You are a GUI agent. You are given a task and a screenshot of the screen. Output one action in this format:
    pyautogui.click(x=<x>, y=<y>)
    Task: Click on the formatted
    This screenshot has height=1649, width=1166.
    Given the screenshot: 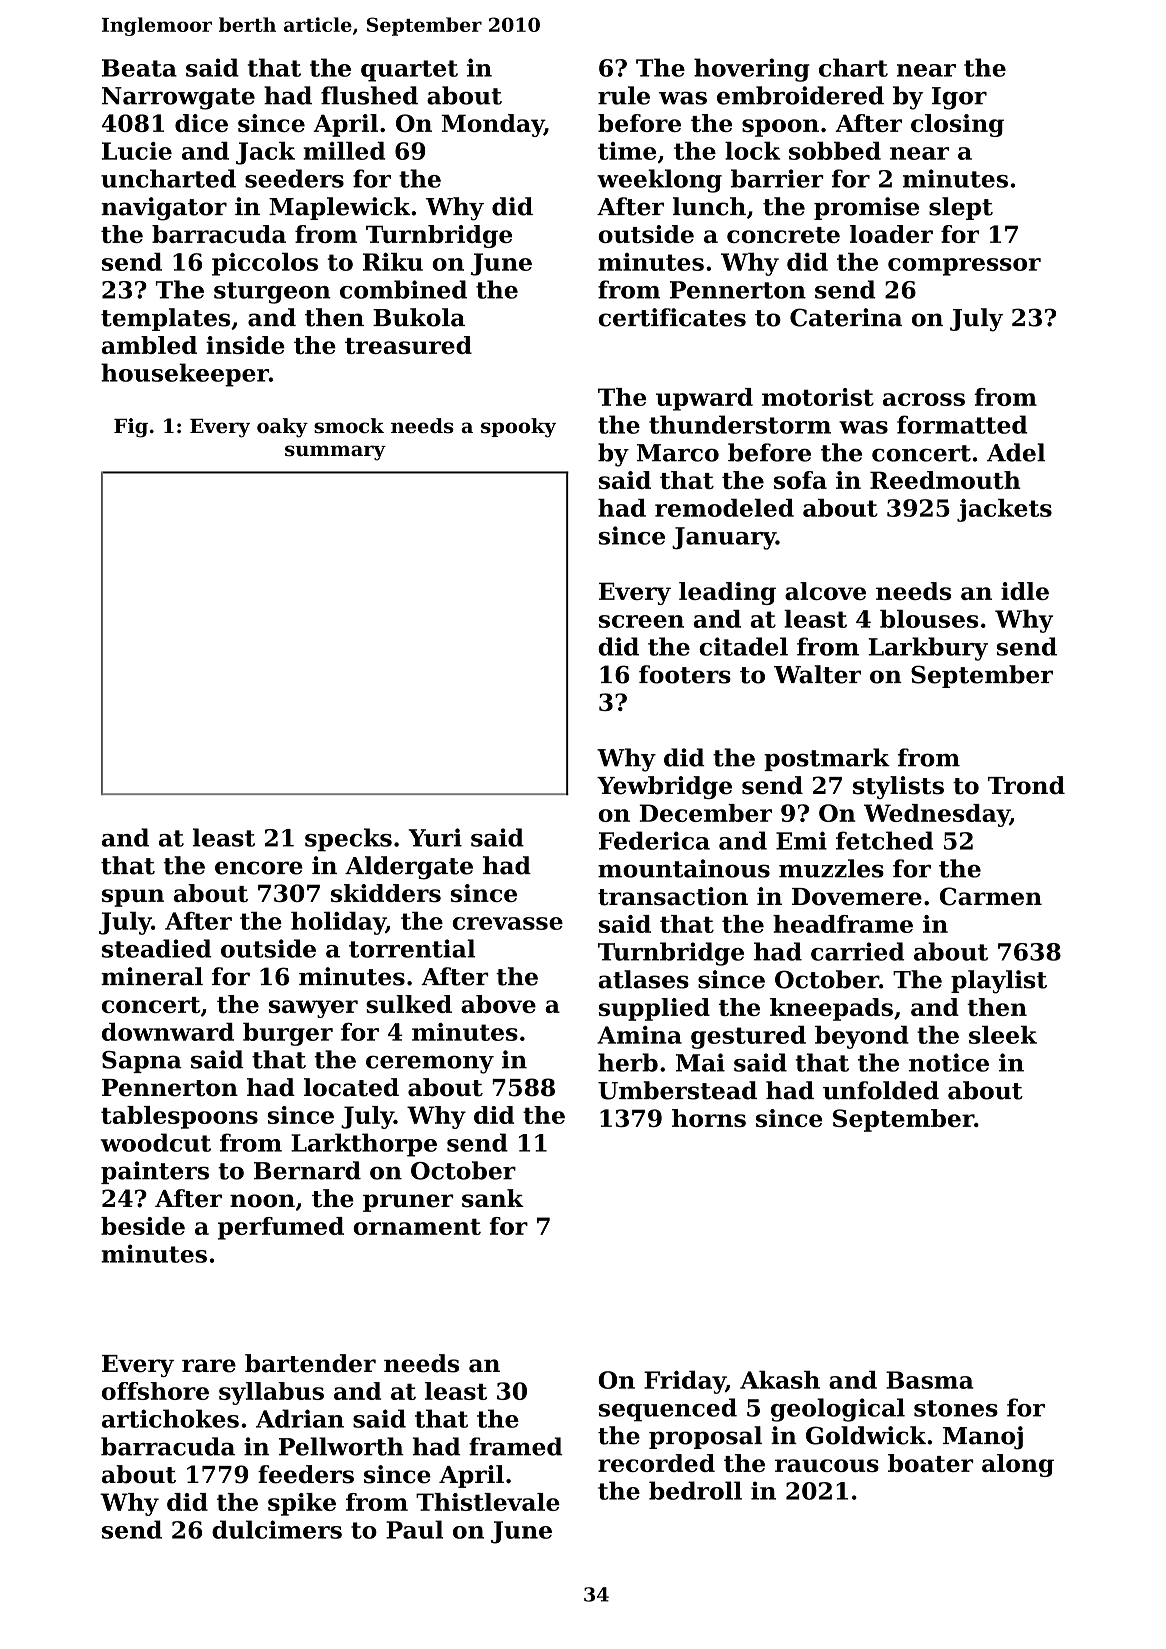 What is the action you would take?
    pyautogui.click(x=962, y=424)
